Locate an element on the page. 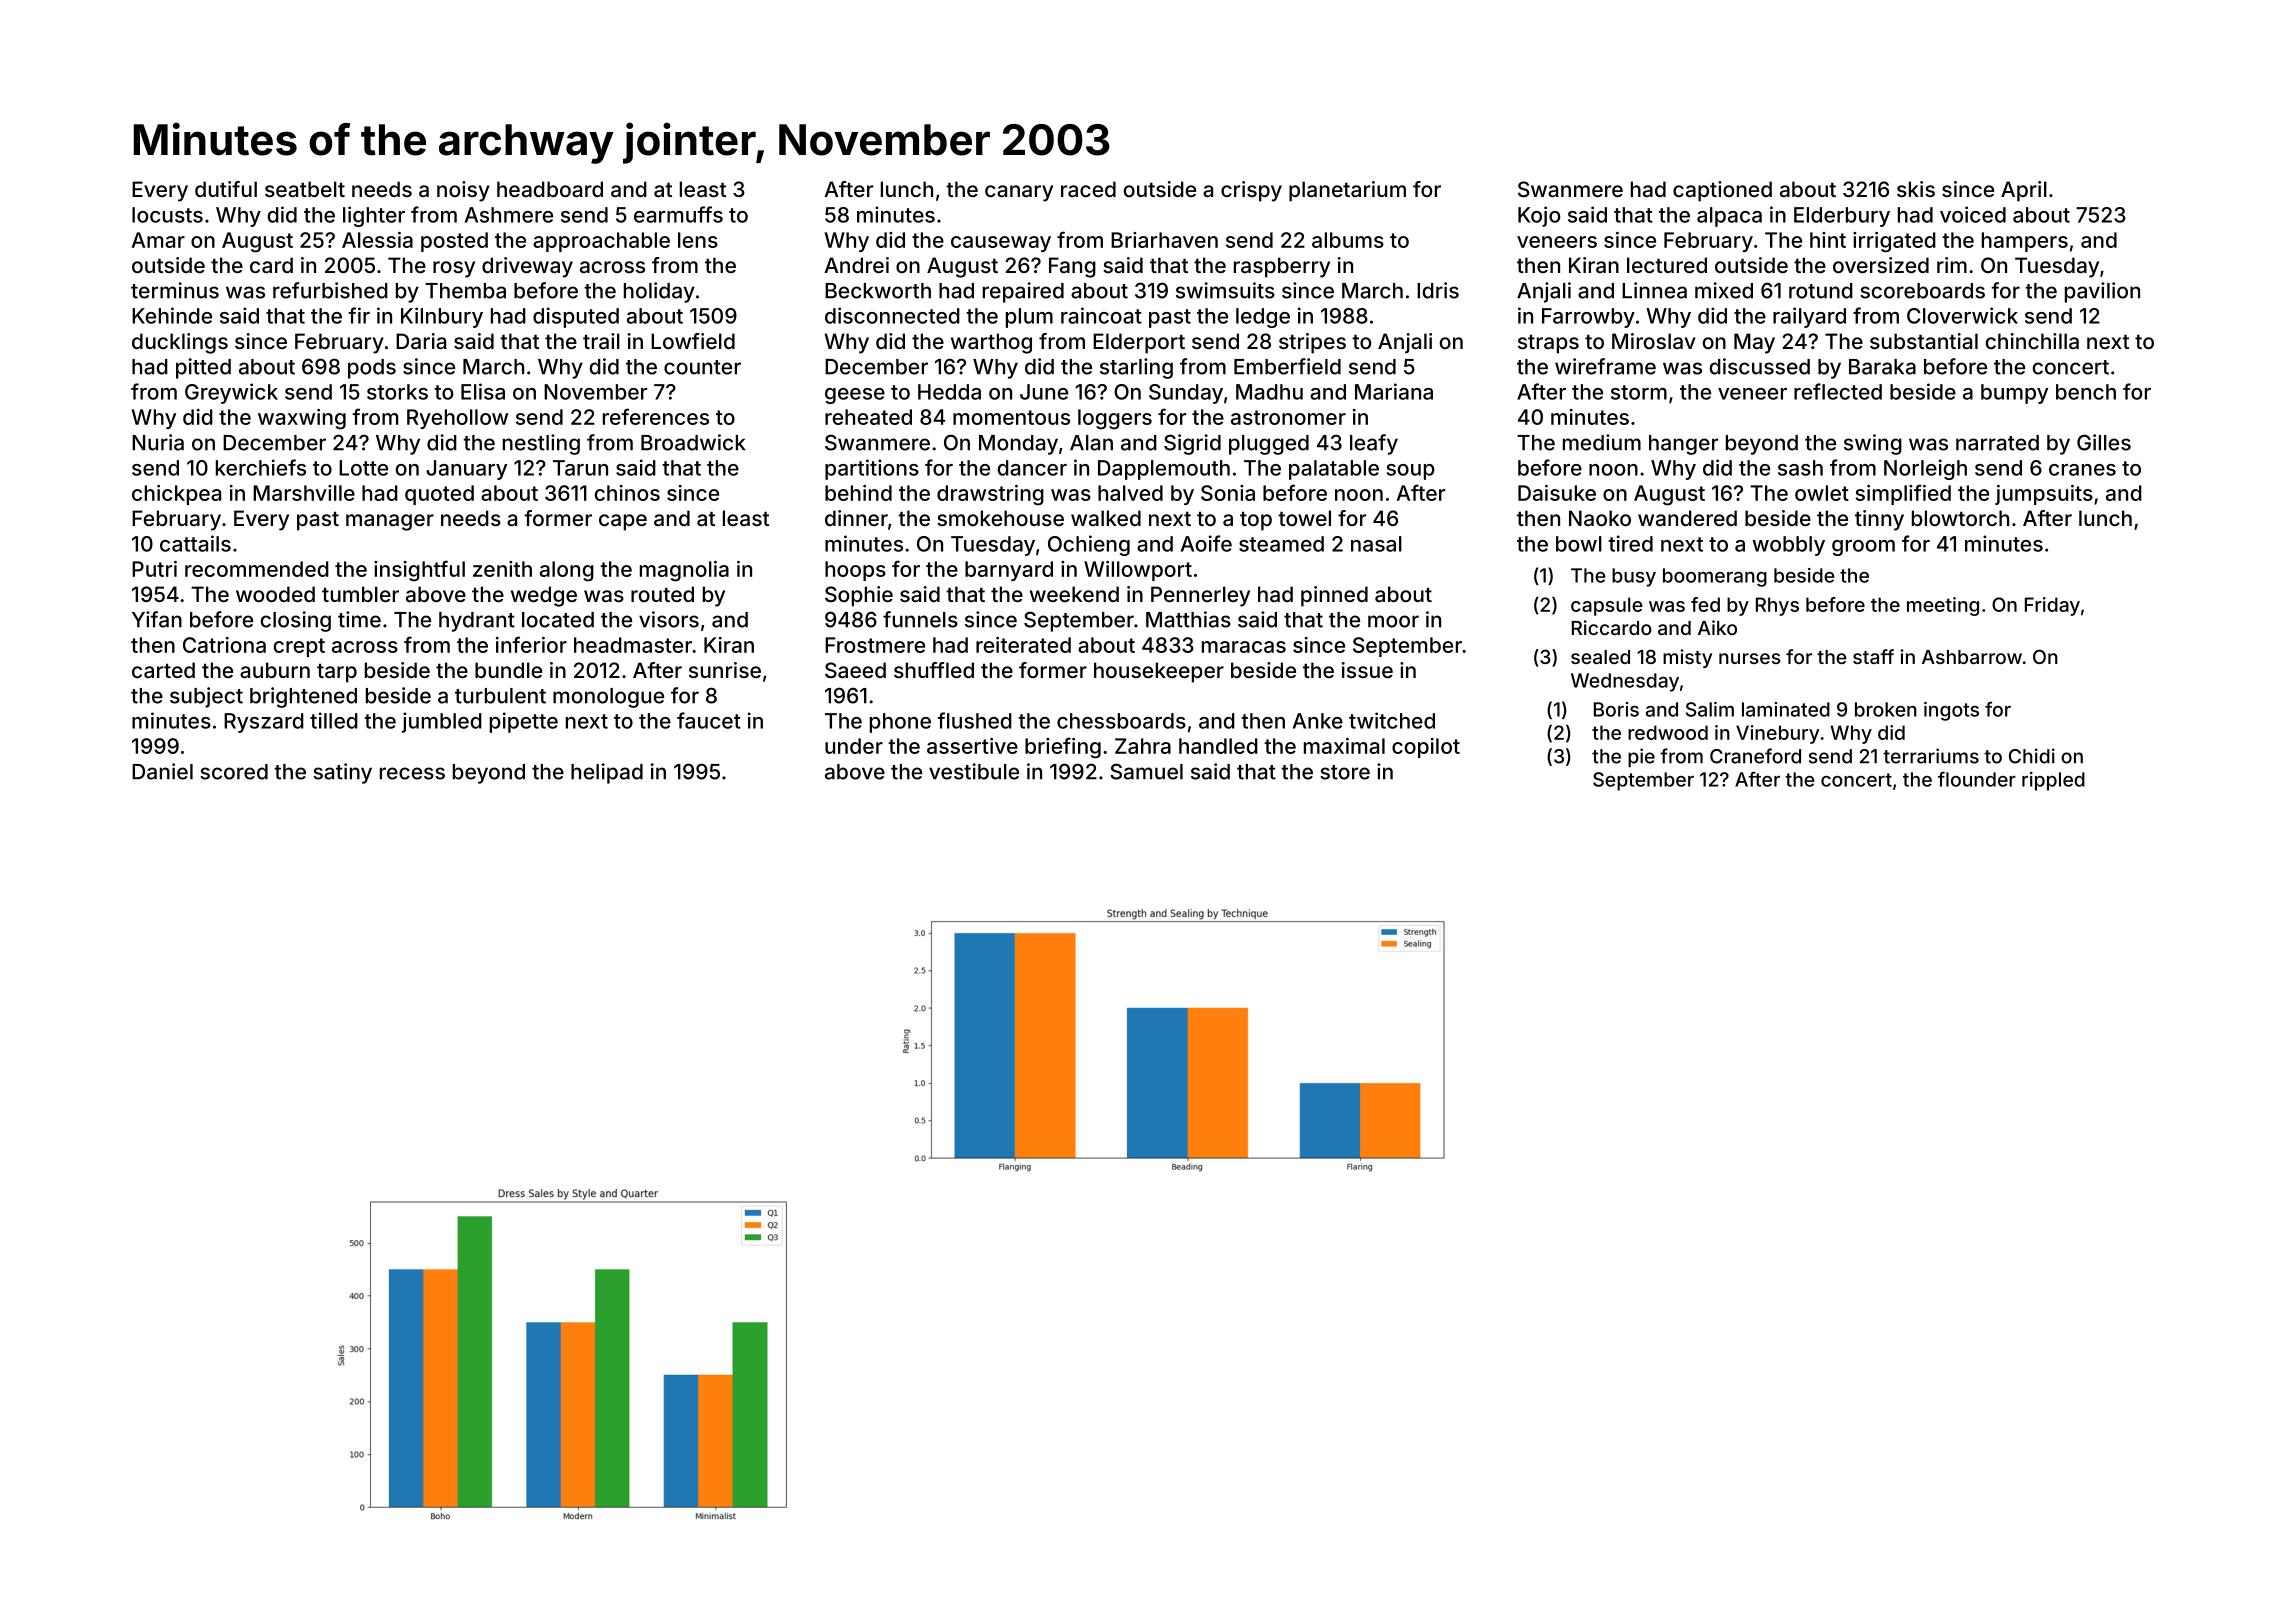  Samuel is located at coordinates (1146, 771).
